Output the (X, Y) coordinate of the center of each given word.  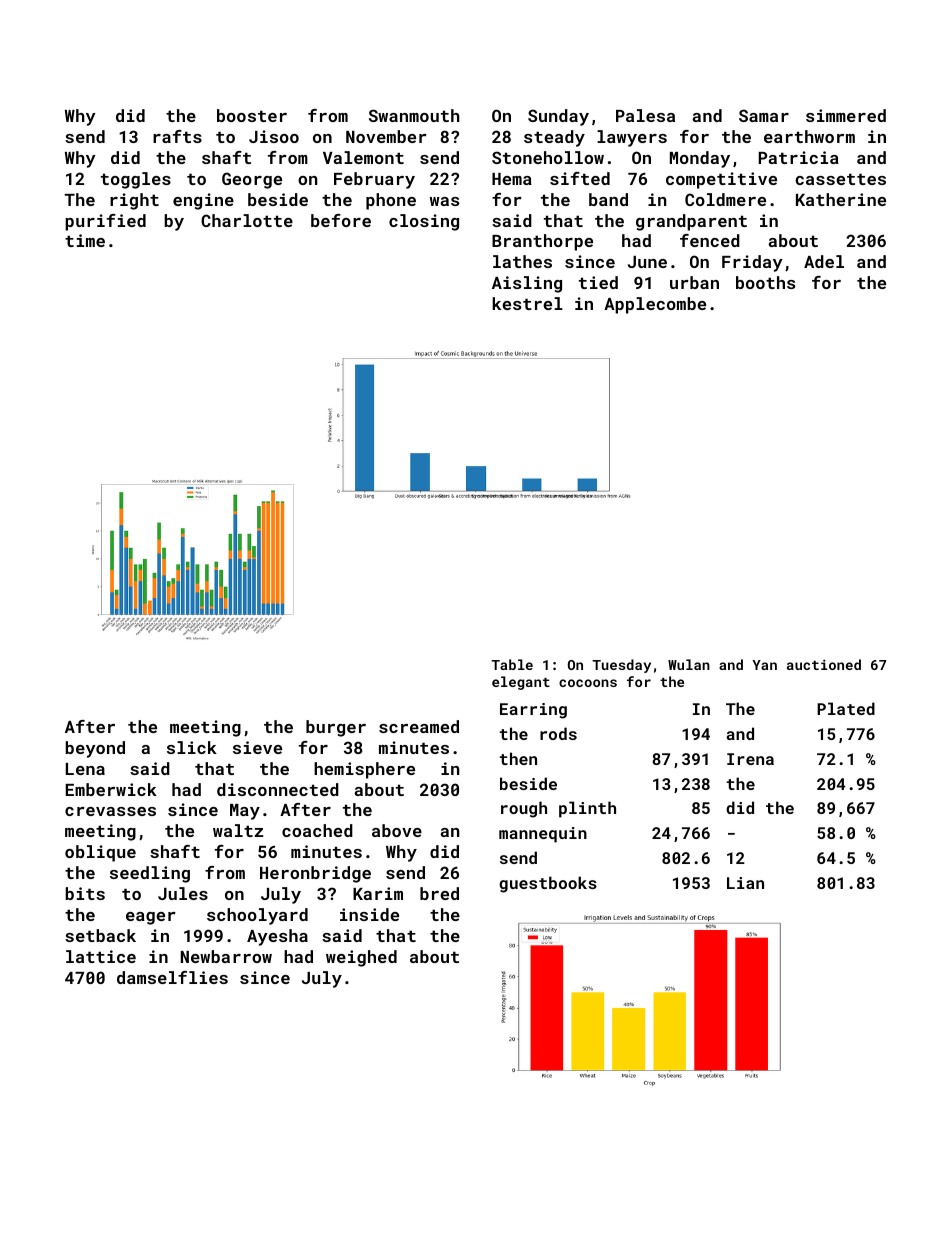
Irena (750, 759)
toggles (136, 180)
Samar (764, 115)
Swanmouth (414, 115)
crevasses (110, 811)
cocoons (588, 683)
